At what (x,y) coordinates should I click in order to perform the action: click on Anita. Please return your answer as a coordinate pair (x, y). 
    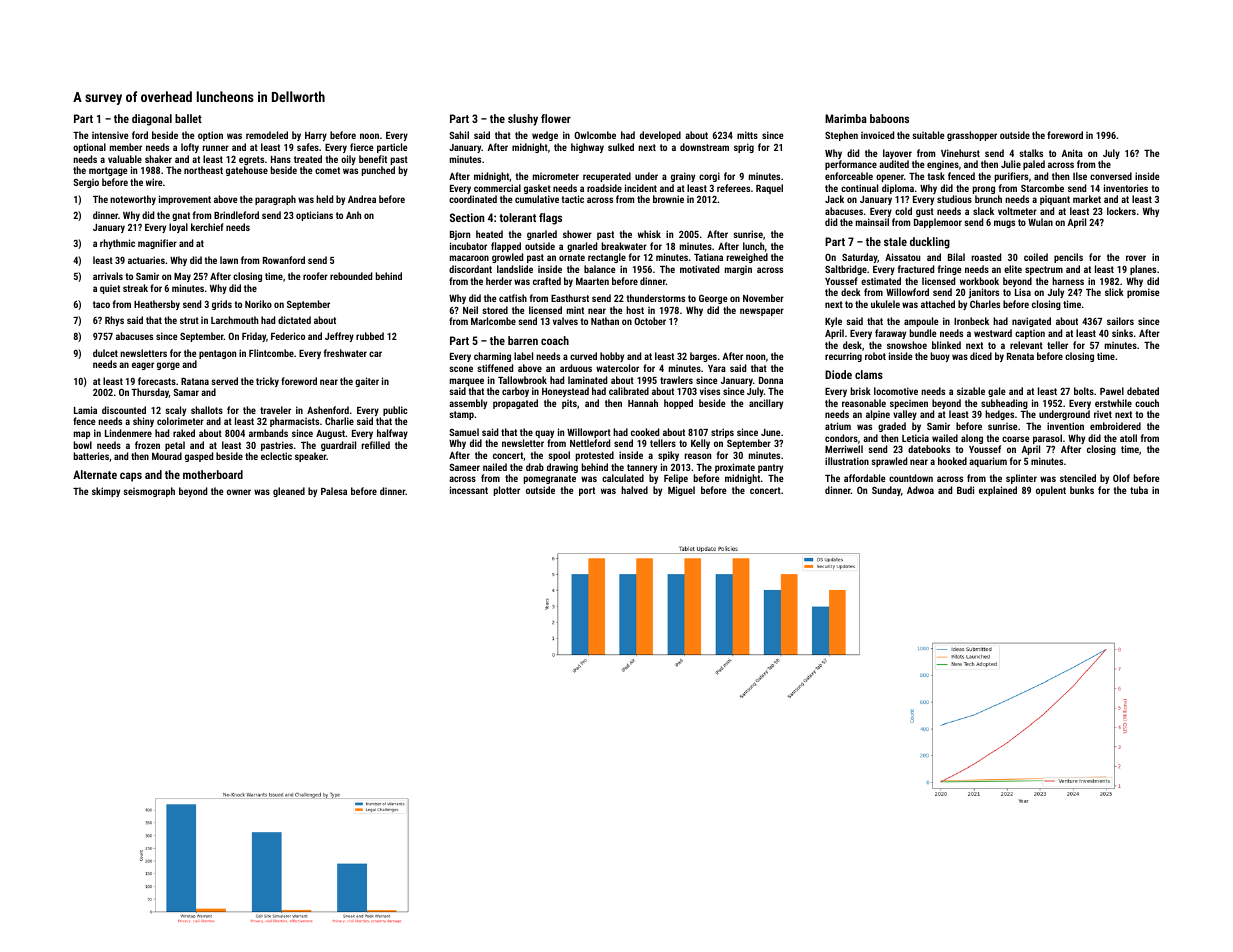
    Looking at the image, I should click on (1072, 153).
